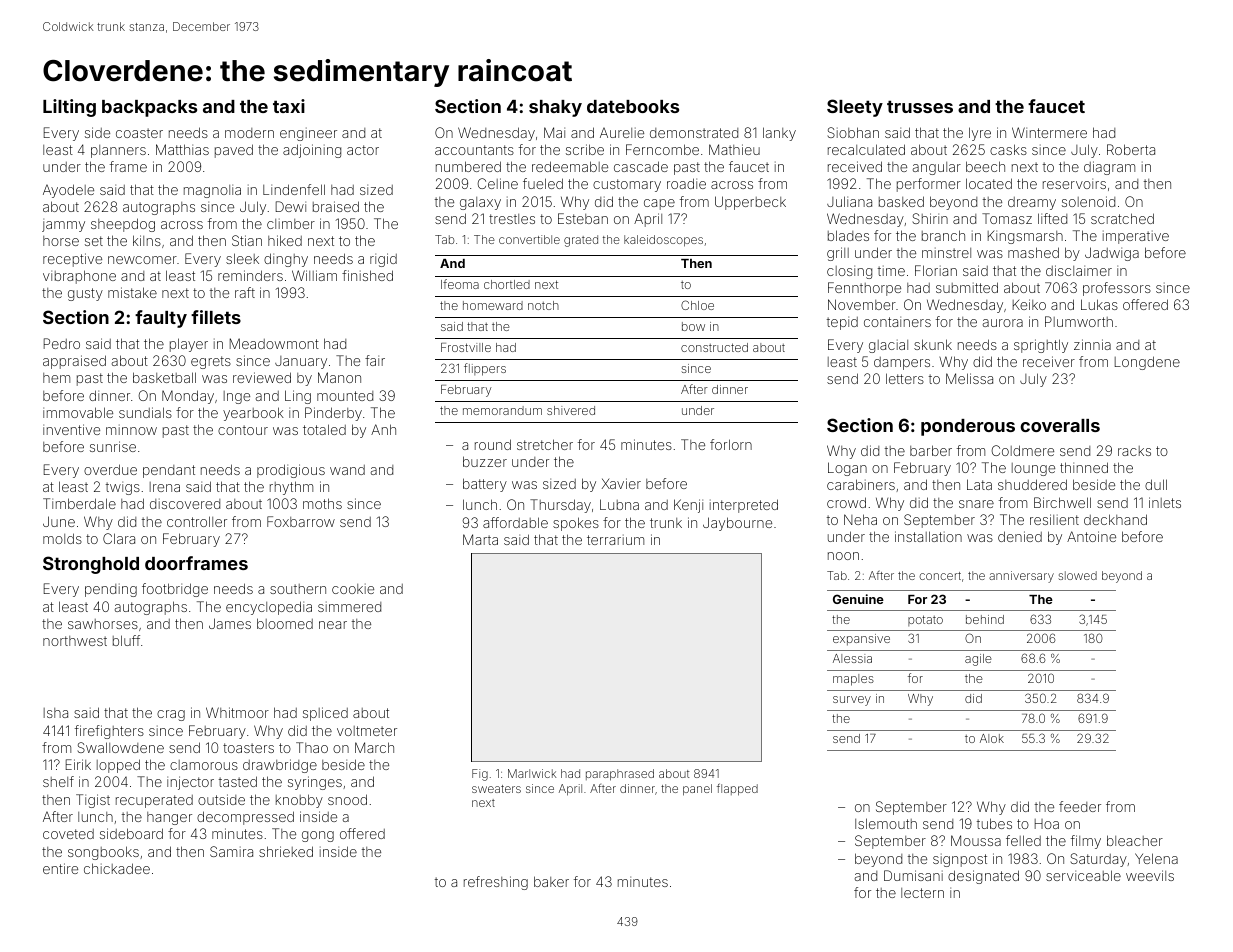 Image resolution: width=1233 pixels, height=952 pixels. I want to click on moths, so click(322, 503).
